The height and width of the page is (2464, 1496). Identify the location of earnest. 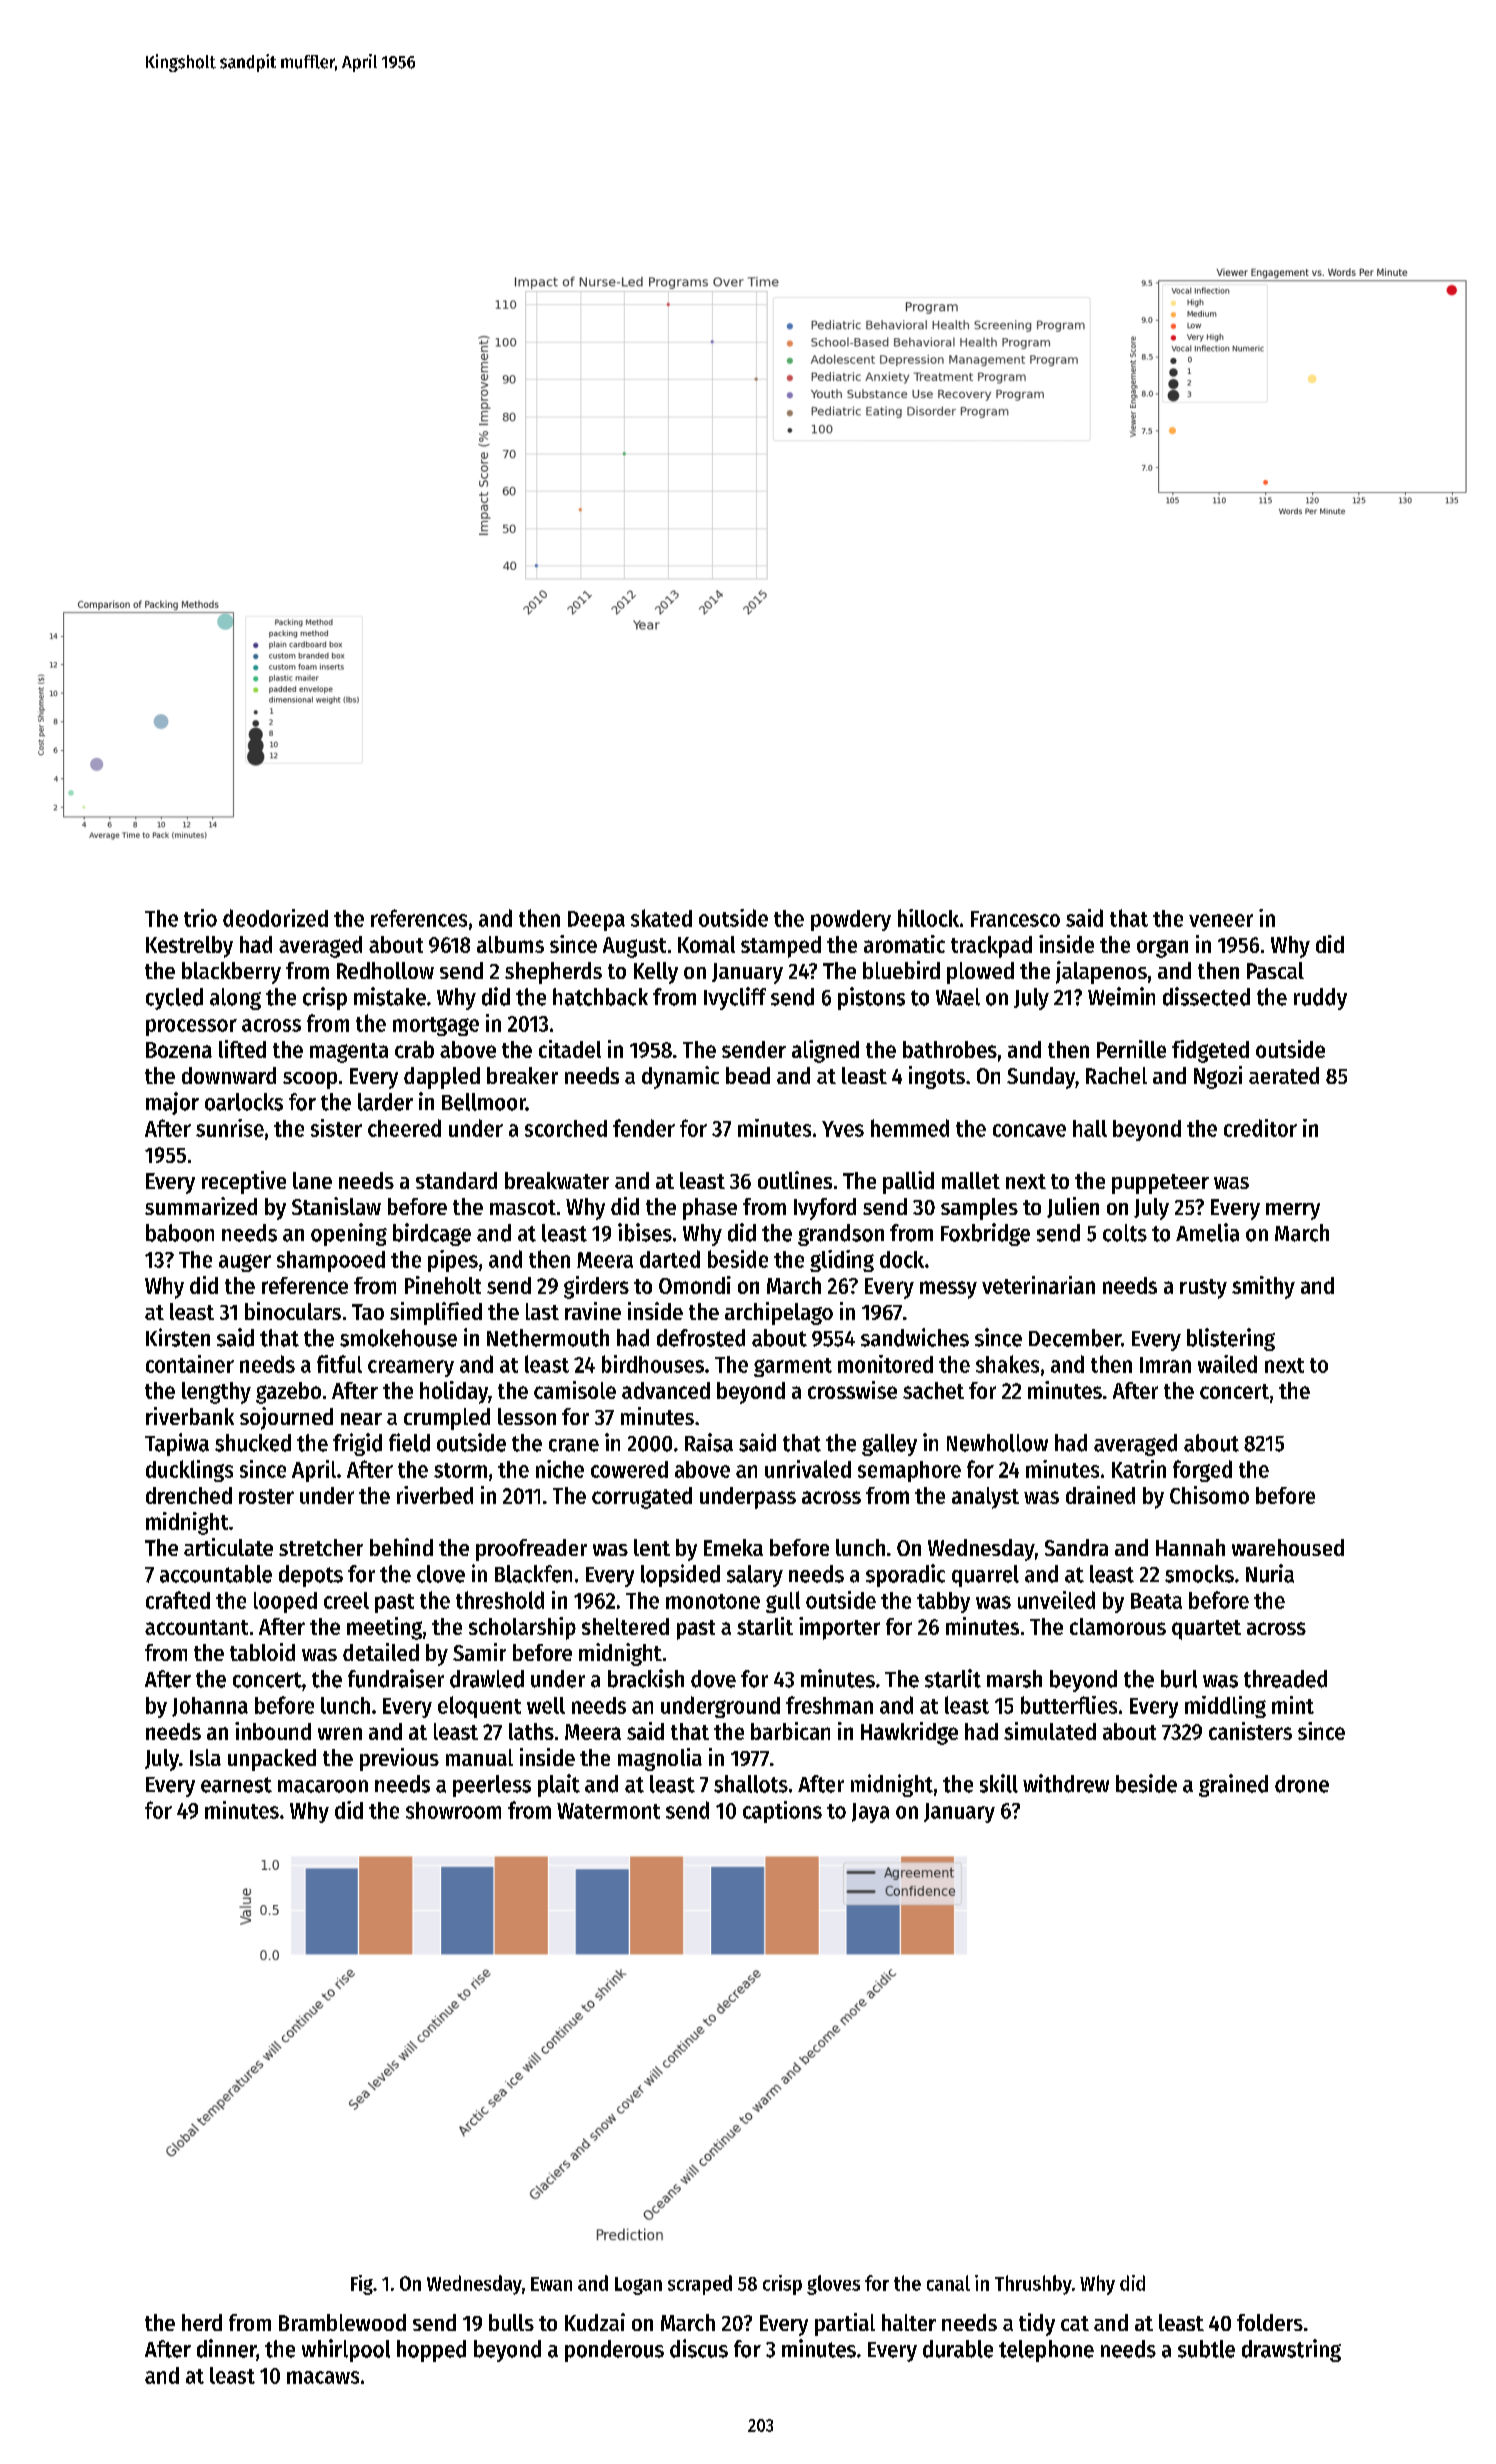
(236, 1785).
